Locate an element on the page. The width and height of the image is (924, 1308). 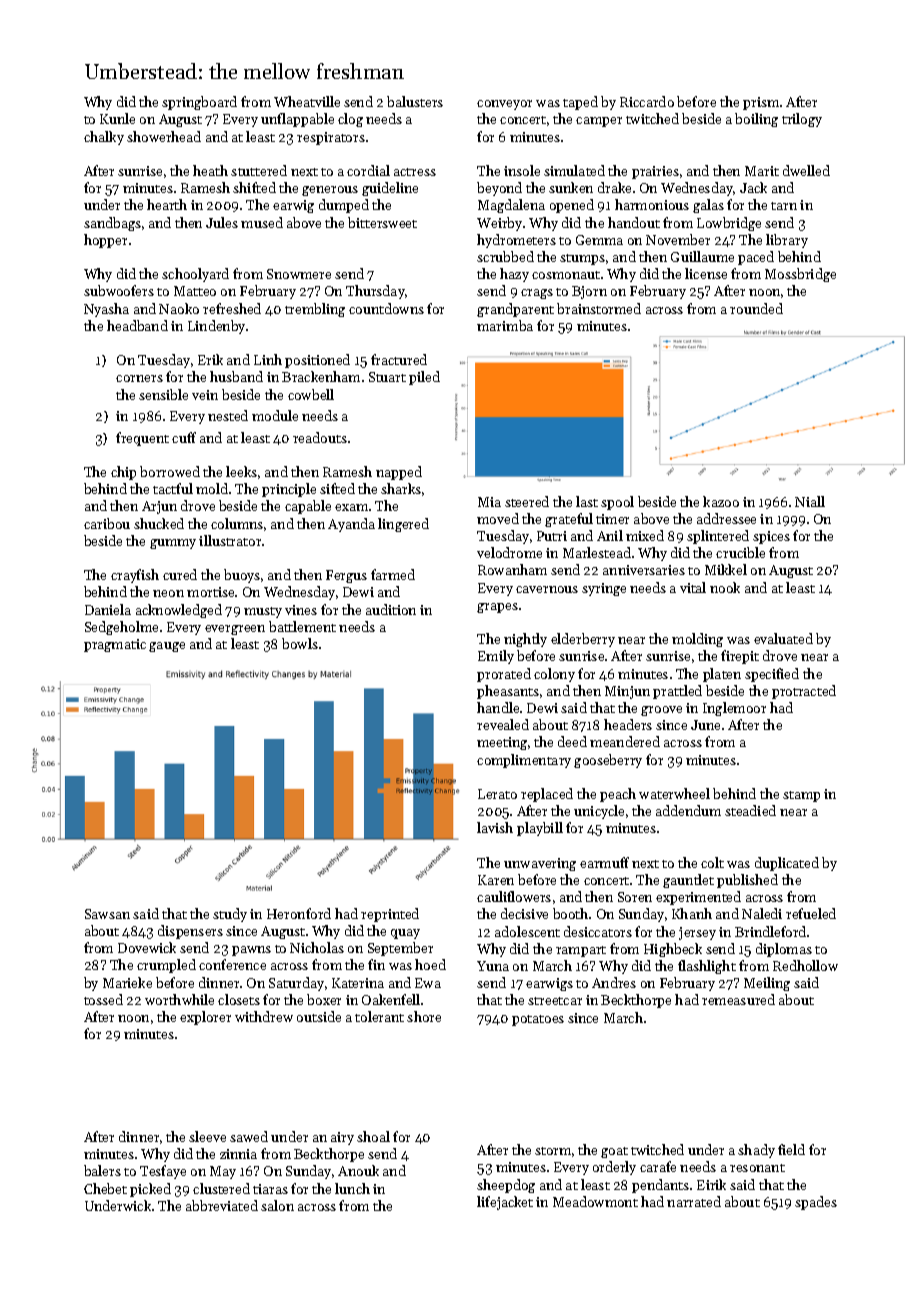
kazoo is located at coordinates (721, 501).
